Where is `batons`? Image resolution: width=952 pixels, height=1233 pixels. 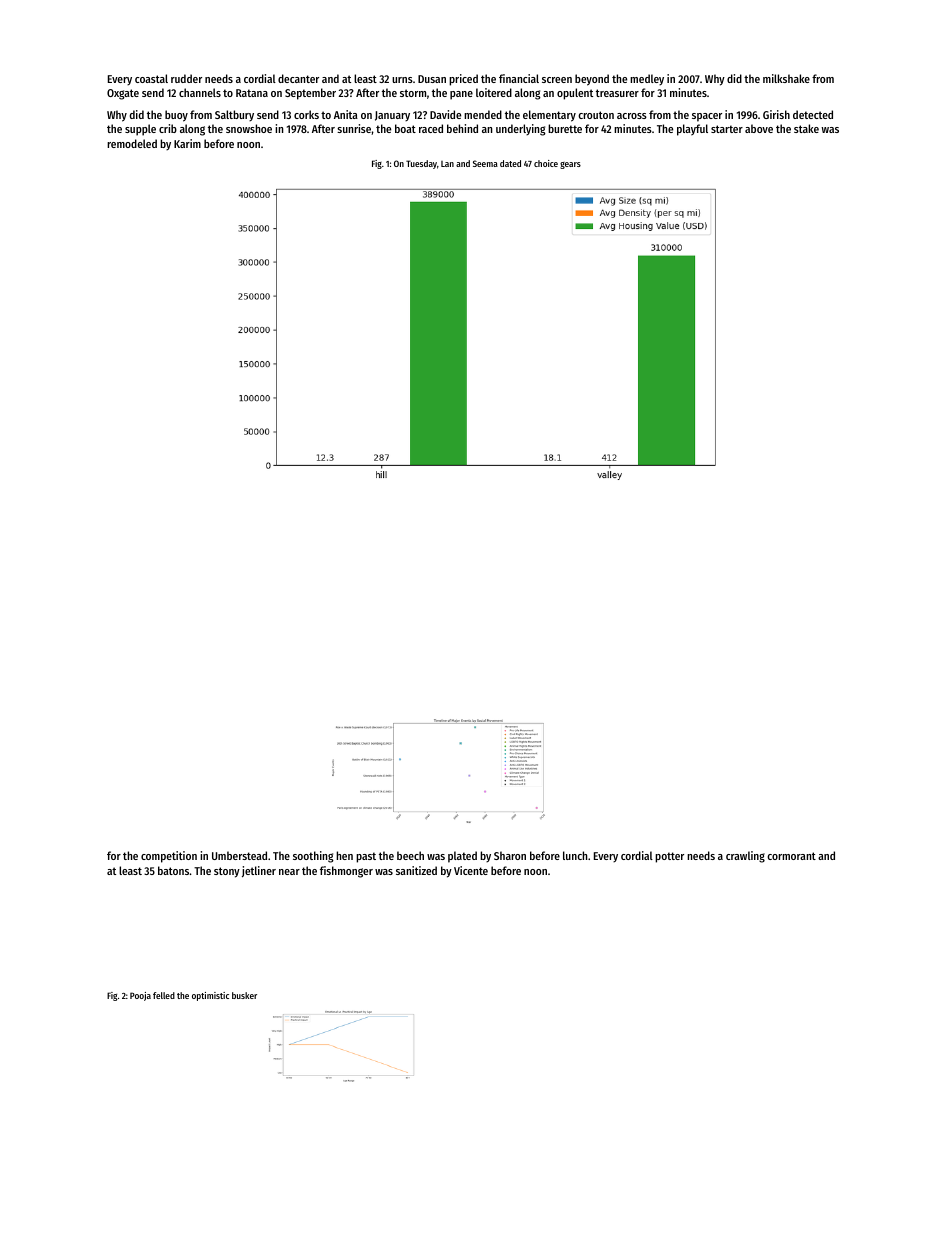 batons is located at coordinates (173, 870).
